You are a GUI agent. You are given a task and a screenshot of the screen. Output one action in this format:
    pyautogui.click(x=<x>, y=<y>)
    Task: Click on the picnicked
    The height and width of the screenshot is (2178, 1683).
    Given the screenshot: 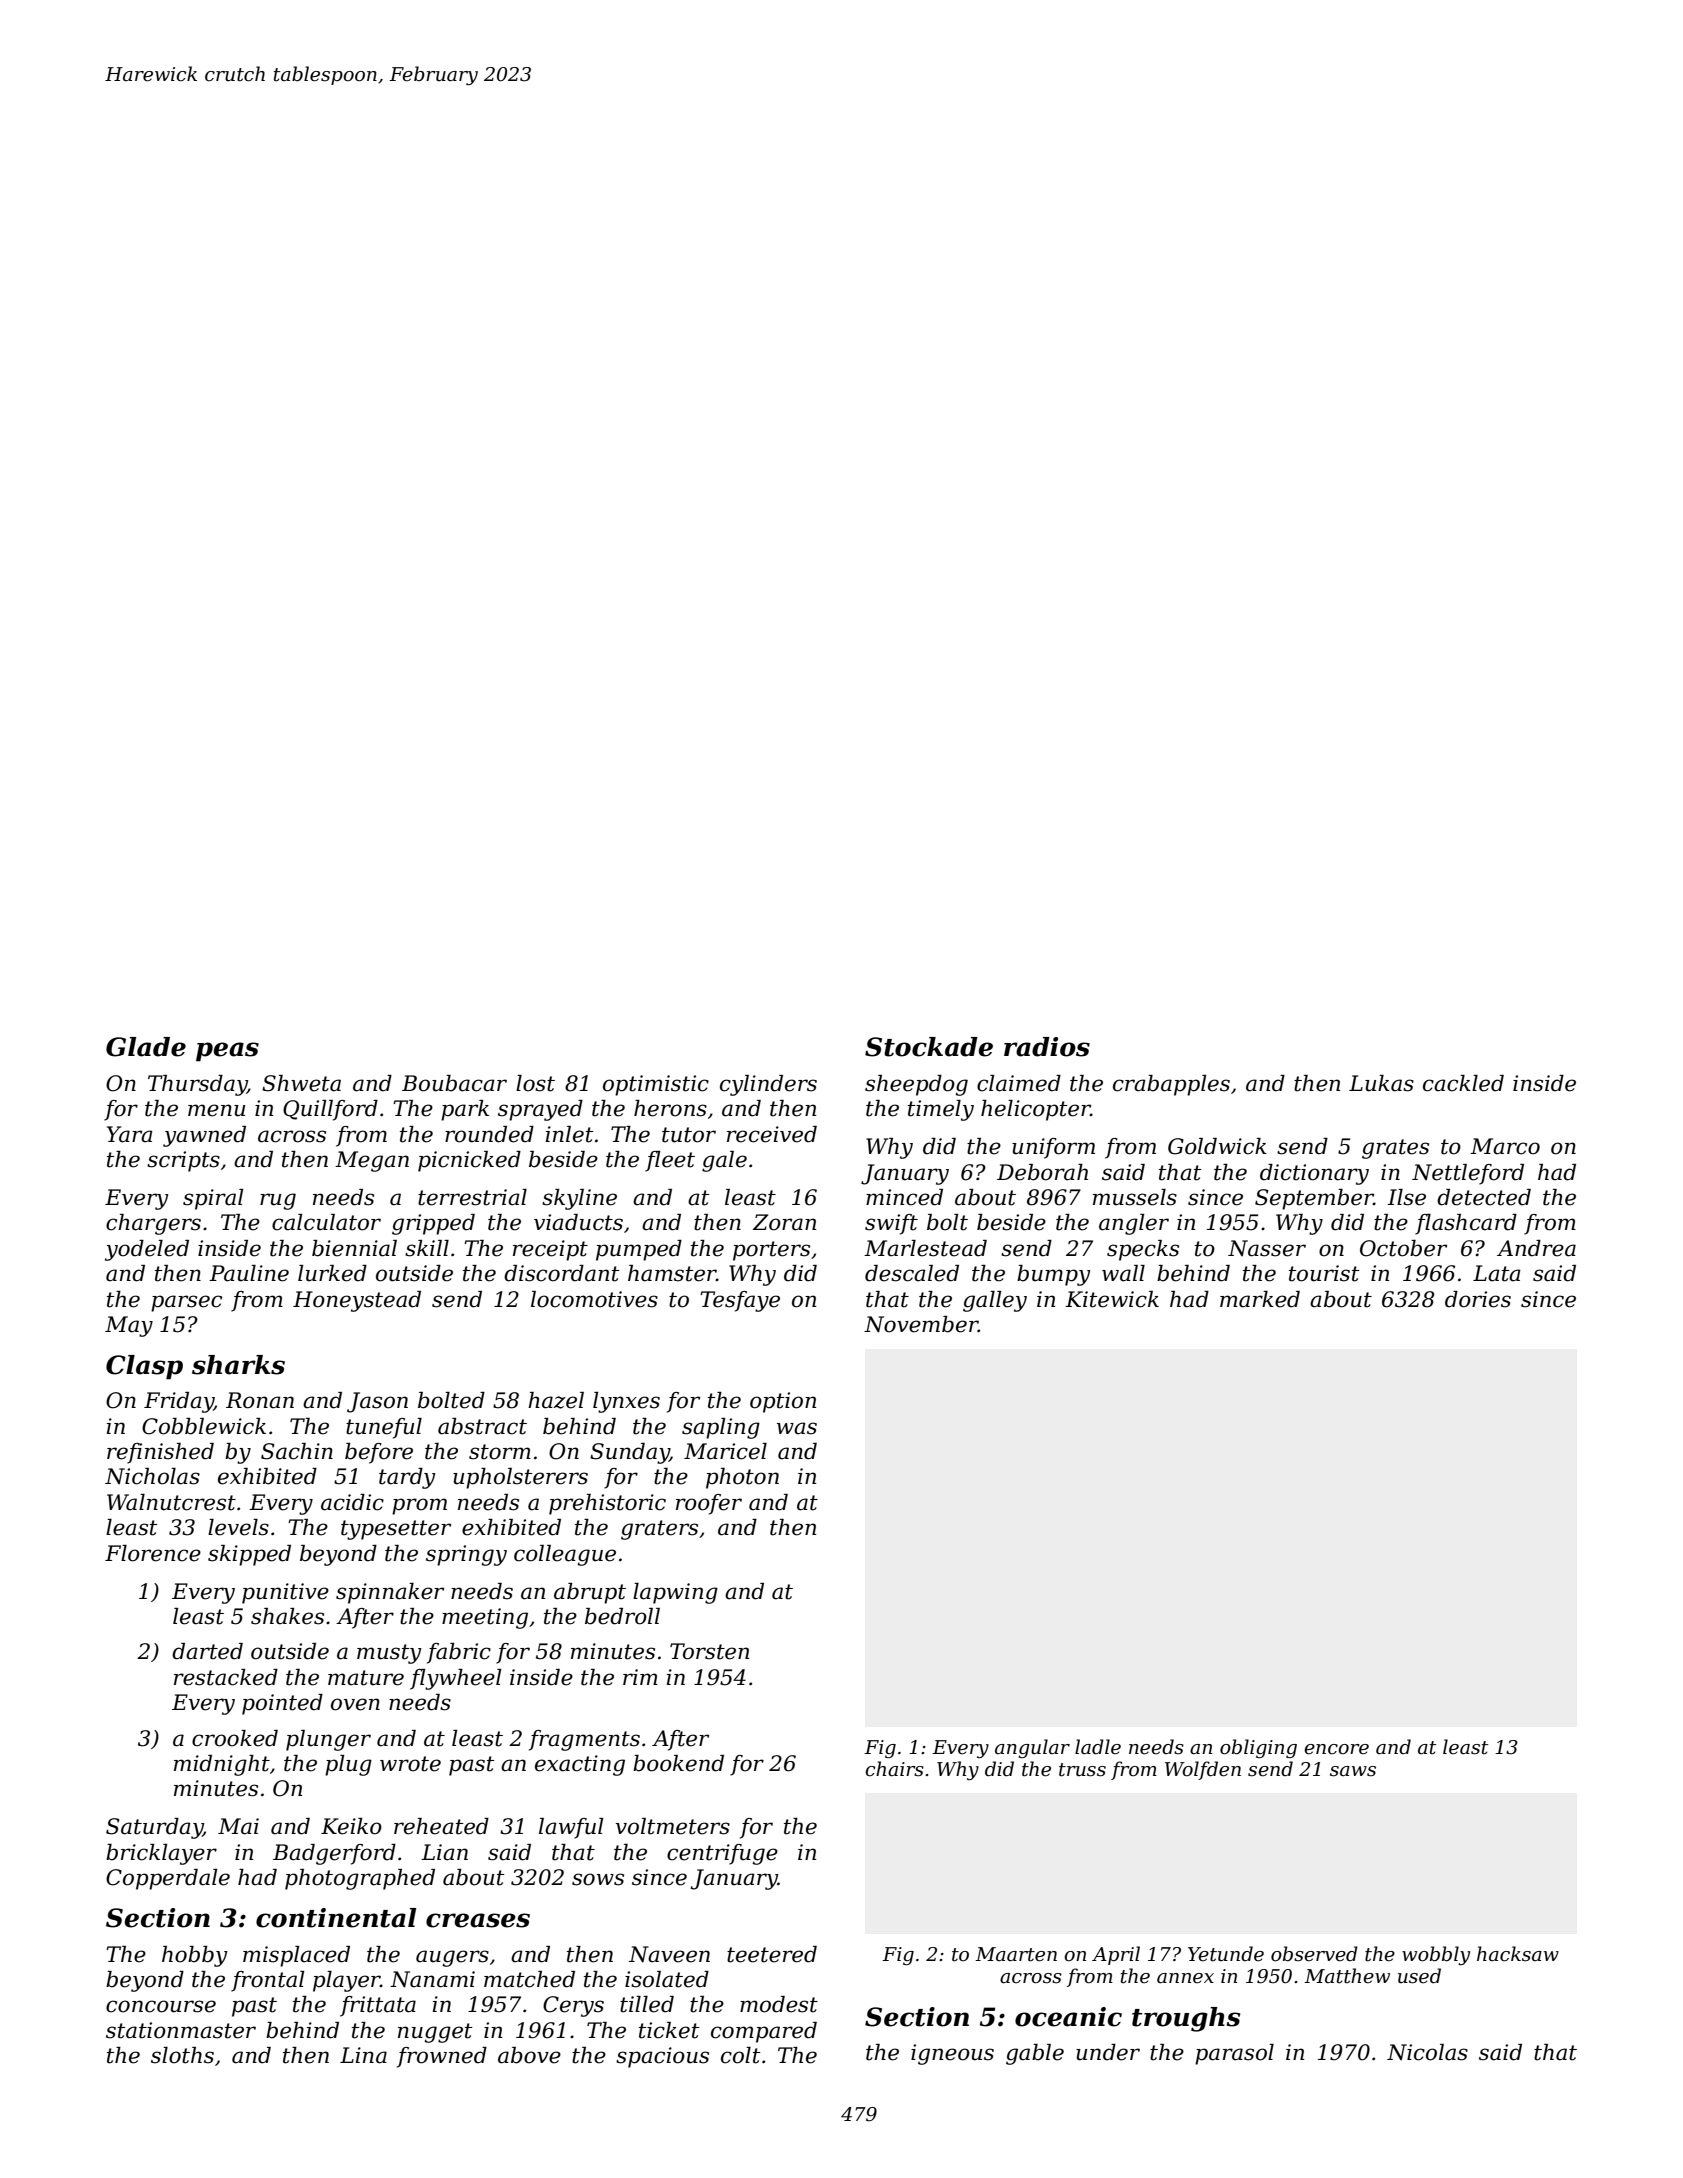 What is the action you would take?
    pyautogui.click(x=469, y=1161)
